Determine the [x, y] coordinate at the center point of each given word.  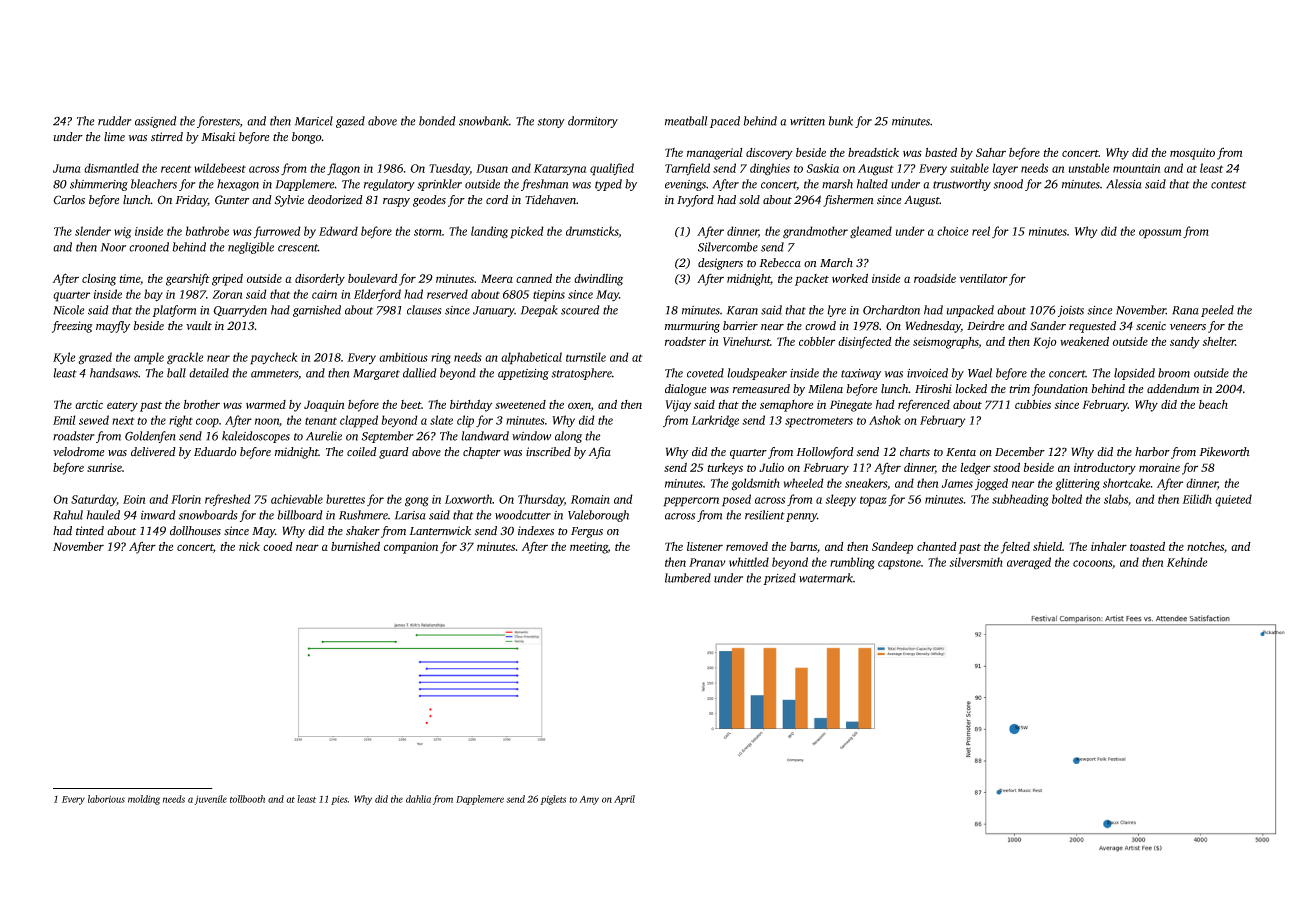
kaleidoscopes [256, 437]
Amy [589, 800]
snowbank [484, 121]
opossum [1160, 234]
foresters [218, 122]
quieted [1233, 500]
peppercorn [691, 502]
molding [144, 800]
